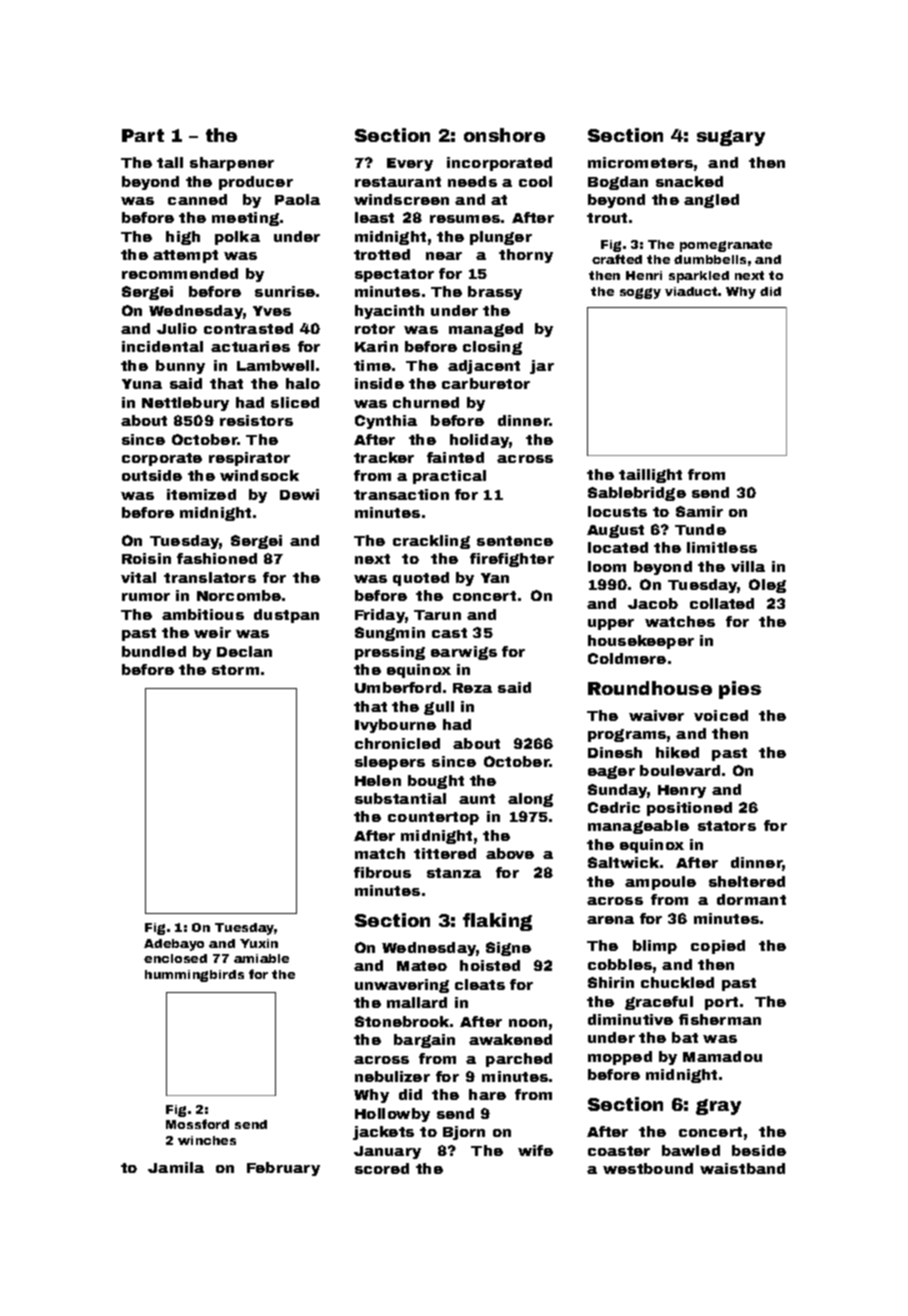  What do you see at coordinates (154, 651) in the screenshot?
I see `bundled` at bounding box center [154, 651].
